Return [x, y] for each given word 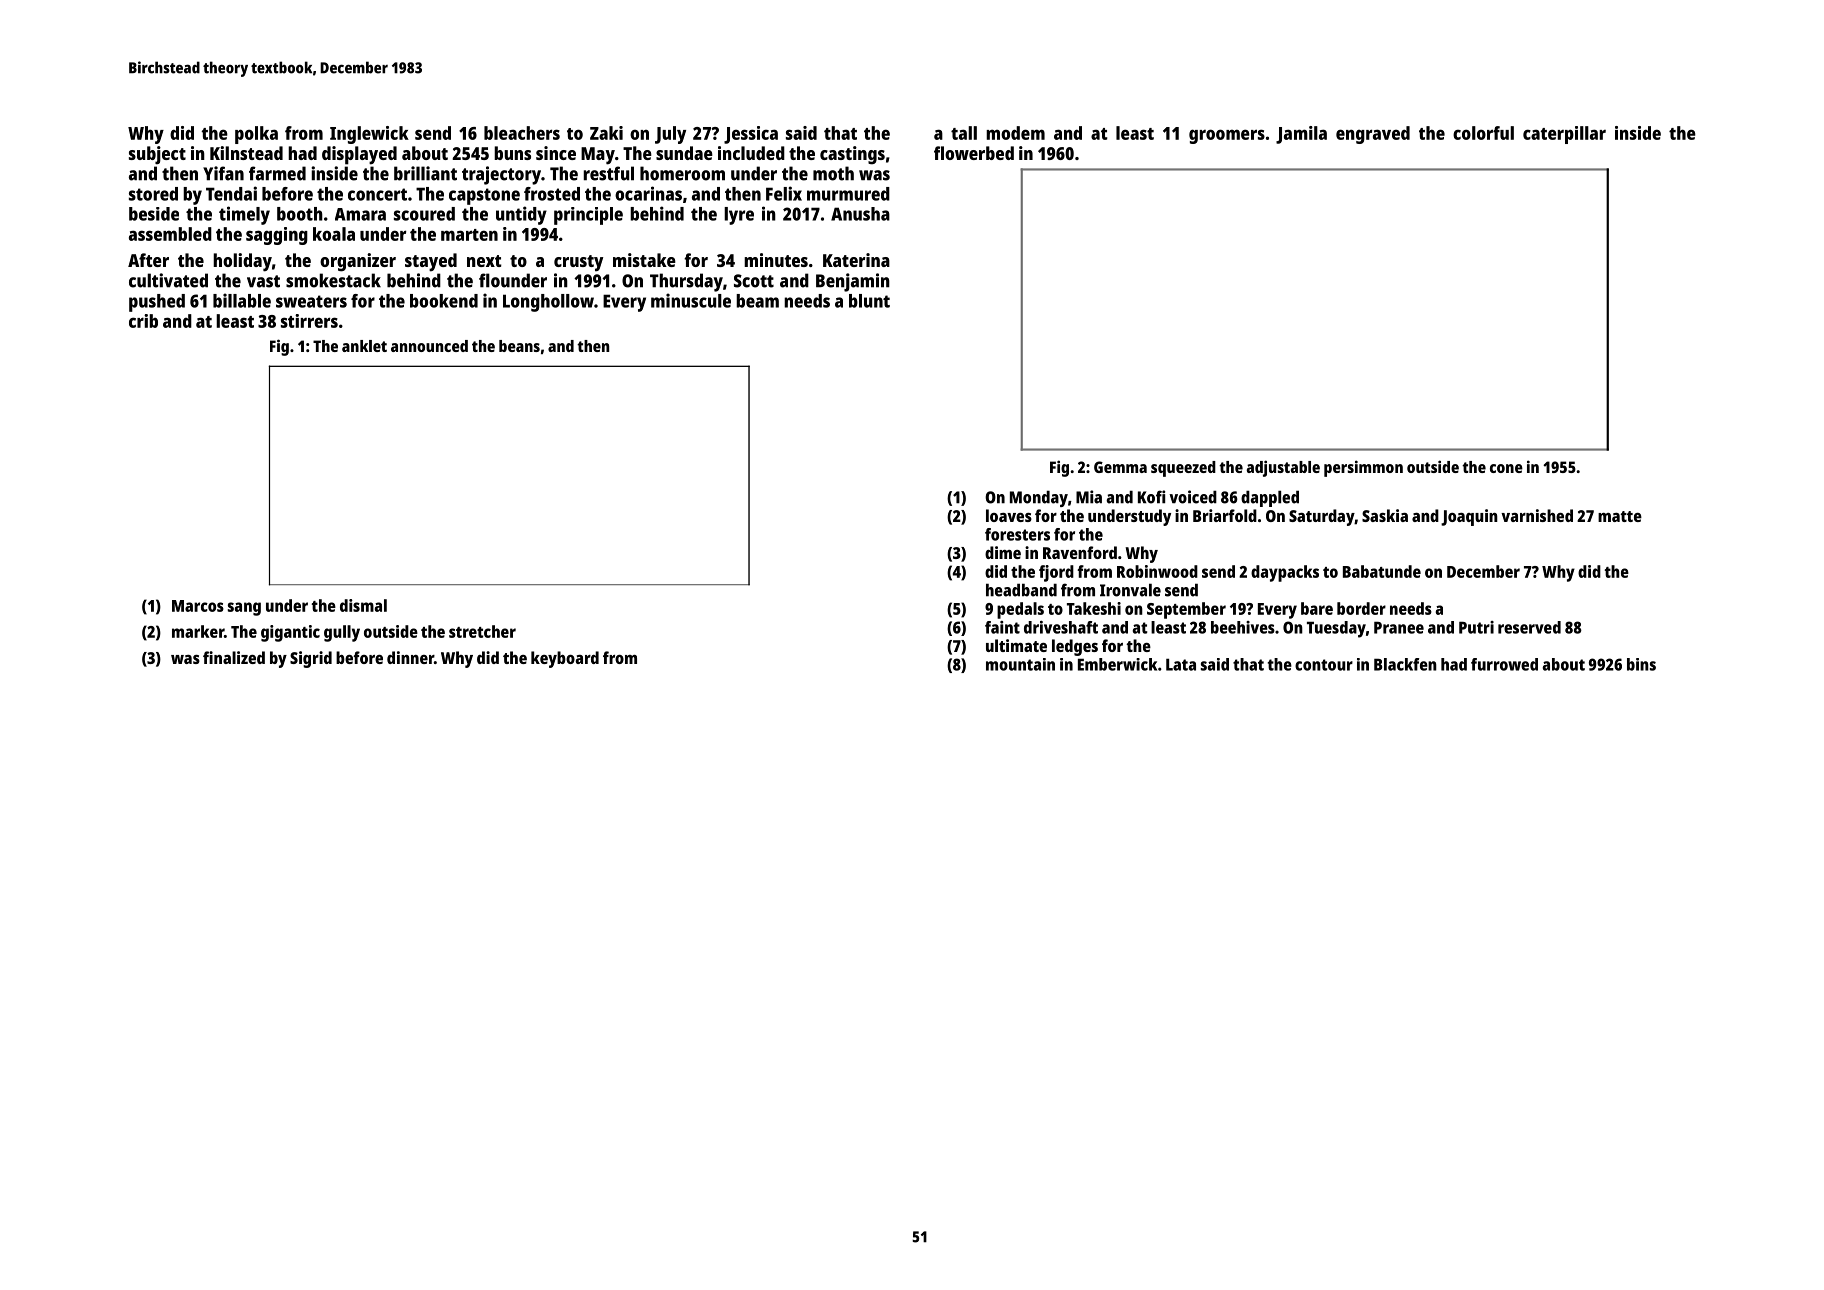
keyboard [565, 659]
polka [256, 135]
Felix [784, 193]
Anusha [860, 214]
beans [519, 346]
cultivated [168, 280]
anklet [364, 346]
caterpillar [1564, 135]
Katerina [856, 260]
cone [1506, 468]
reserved [1529, 627]
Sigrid [311, 659]
